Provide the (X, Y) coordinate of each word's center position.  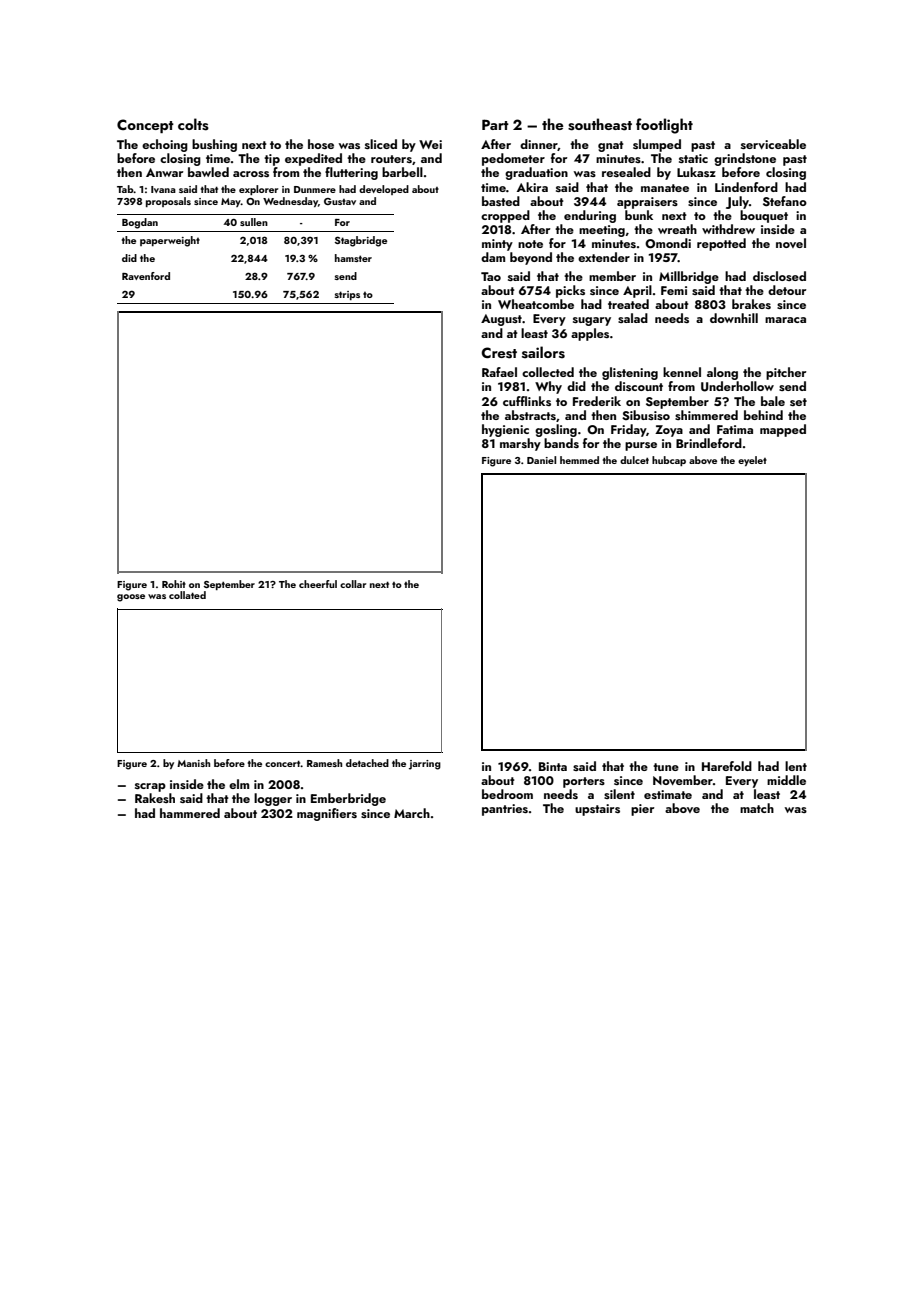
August (501, 320)
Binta (553, 766)
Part (495, 124)
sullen (254, 222)
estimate (668, 794)
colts (193, 124)
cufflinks (527, 401)
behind (763, 415)
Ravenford (146, 276)
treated (628, 304)
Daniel (541, 460)
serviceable (773, 144)
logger (273, 799)
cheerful (318, 584)
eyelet (752, 461)
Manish (193, 763)
